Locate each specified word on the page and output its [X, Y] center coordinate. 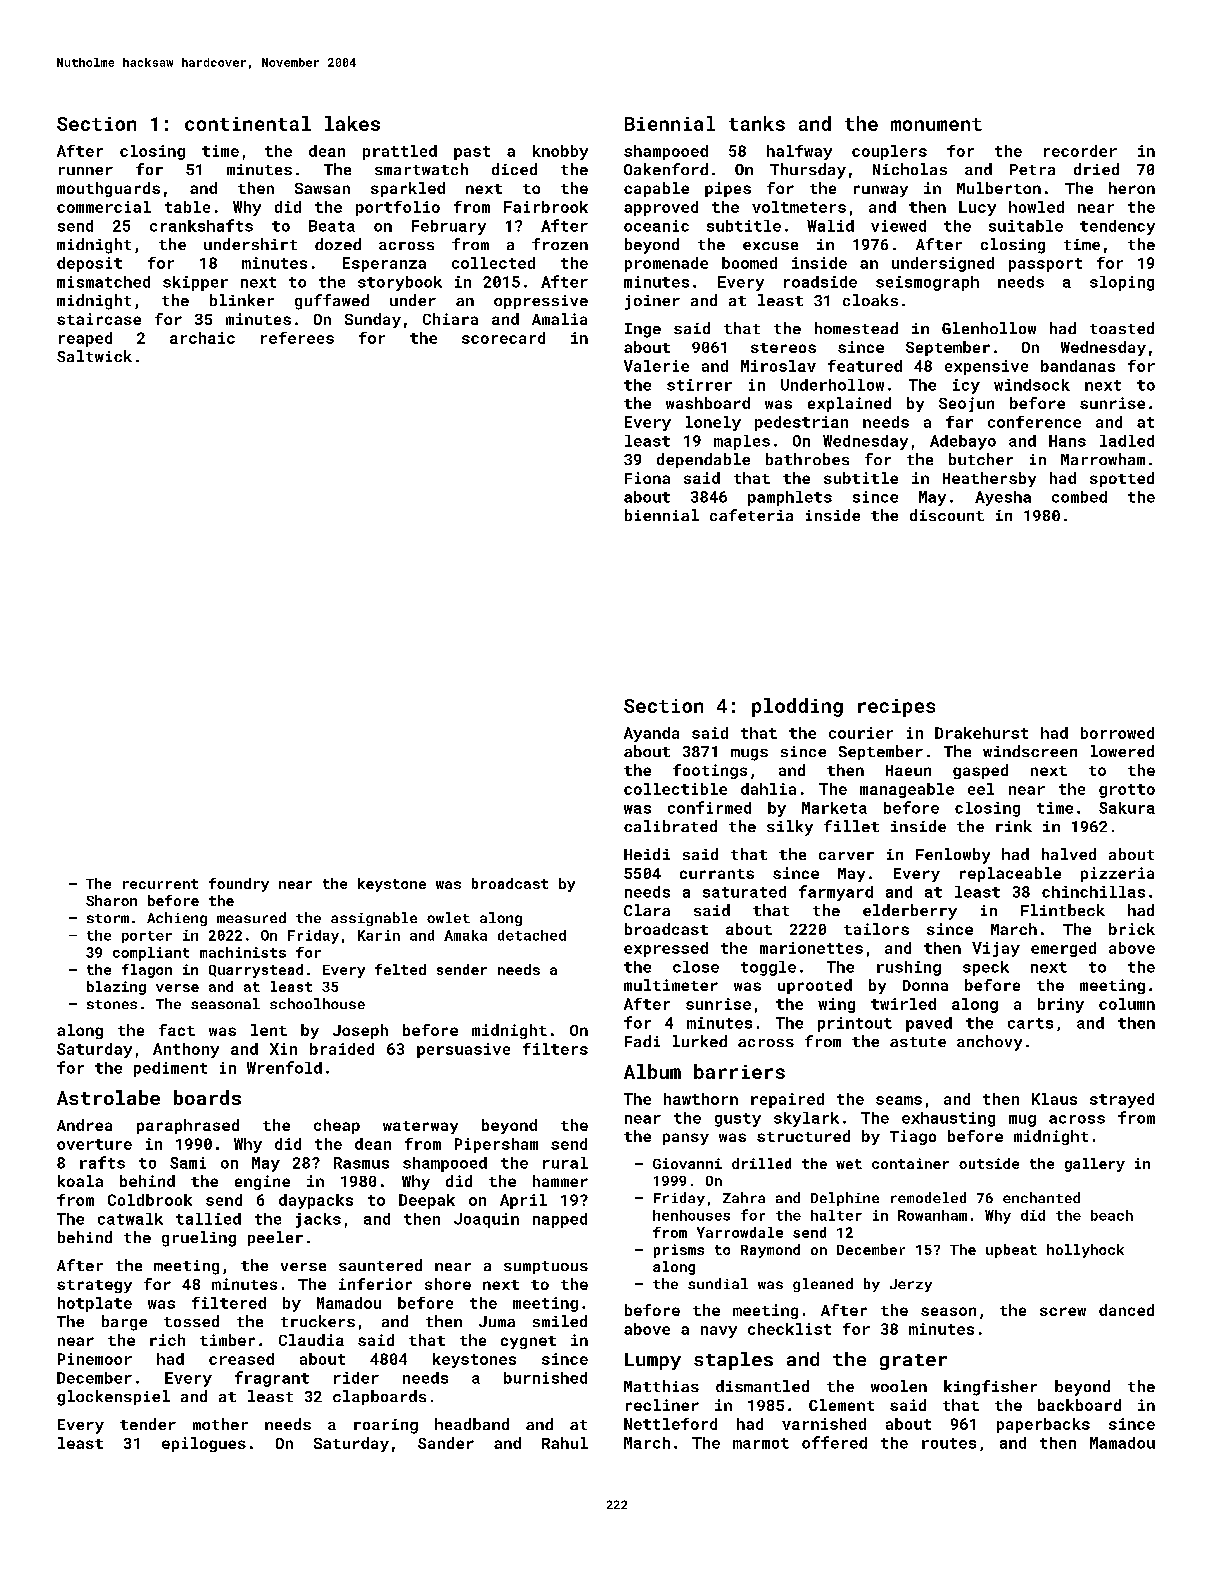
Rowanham [932, 1215]
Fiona [647, 478]
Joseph [360, 1031]
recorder [1080, 151]
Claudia [311, 1340]
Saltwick [94, 356]
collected [493, 263]
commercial [104, 207]
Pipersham [496, 1145]
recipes [896, 708]
